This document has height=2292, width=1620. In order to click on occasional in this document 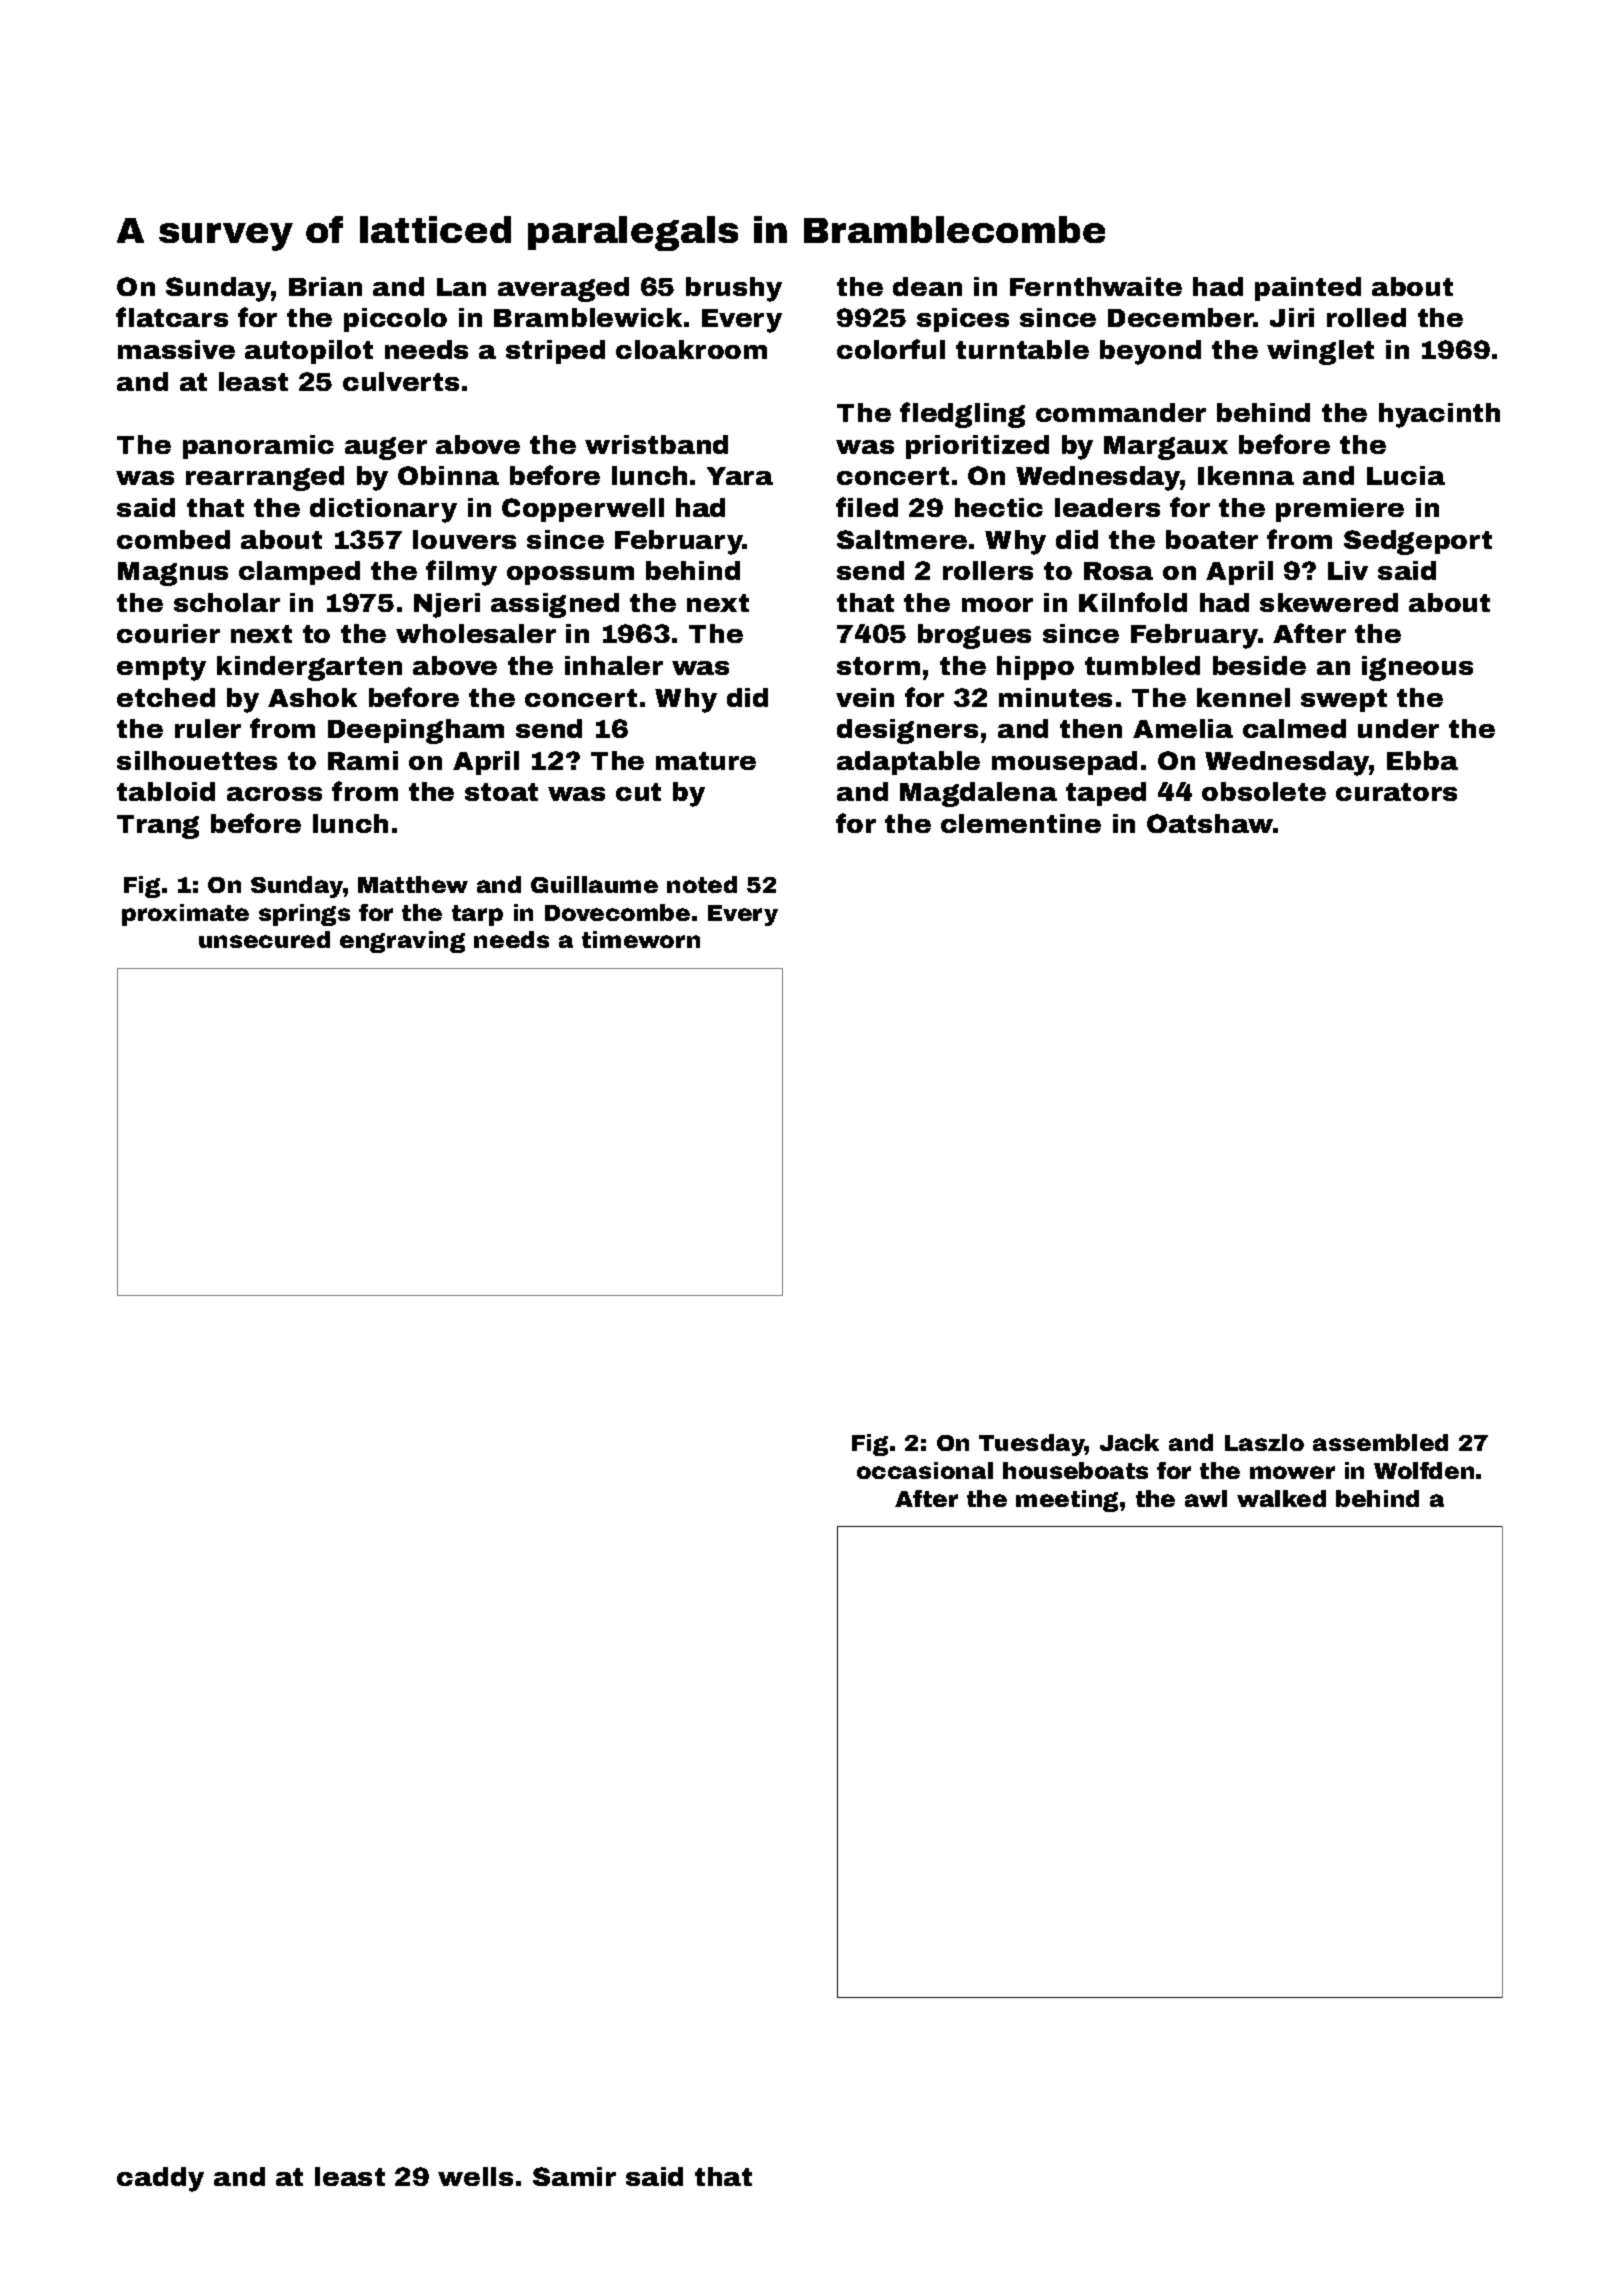, I will do `click(925, 1470)`.
